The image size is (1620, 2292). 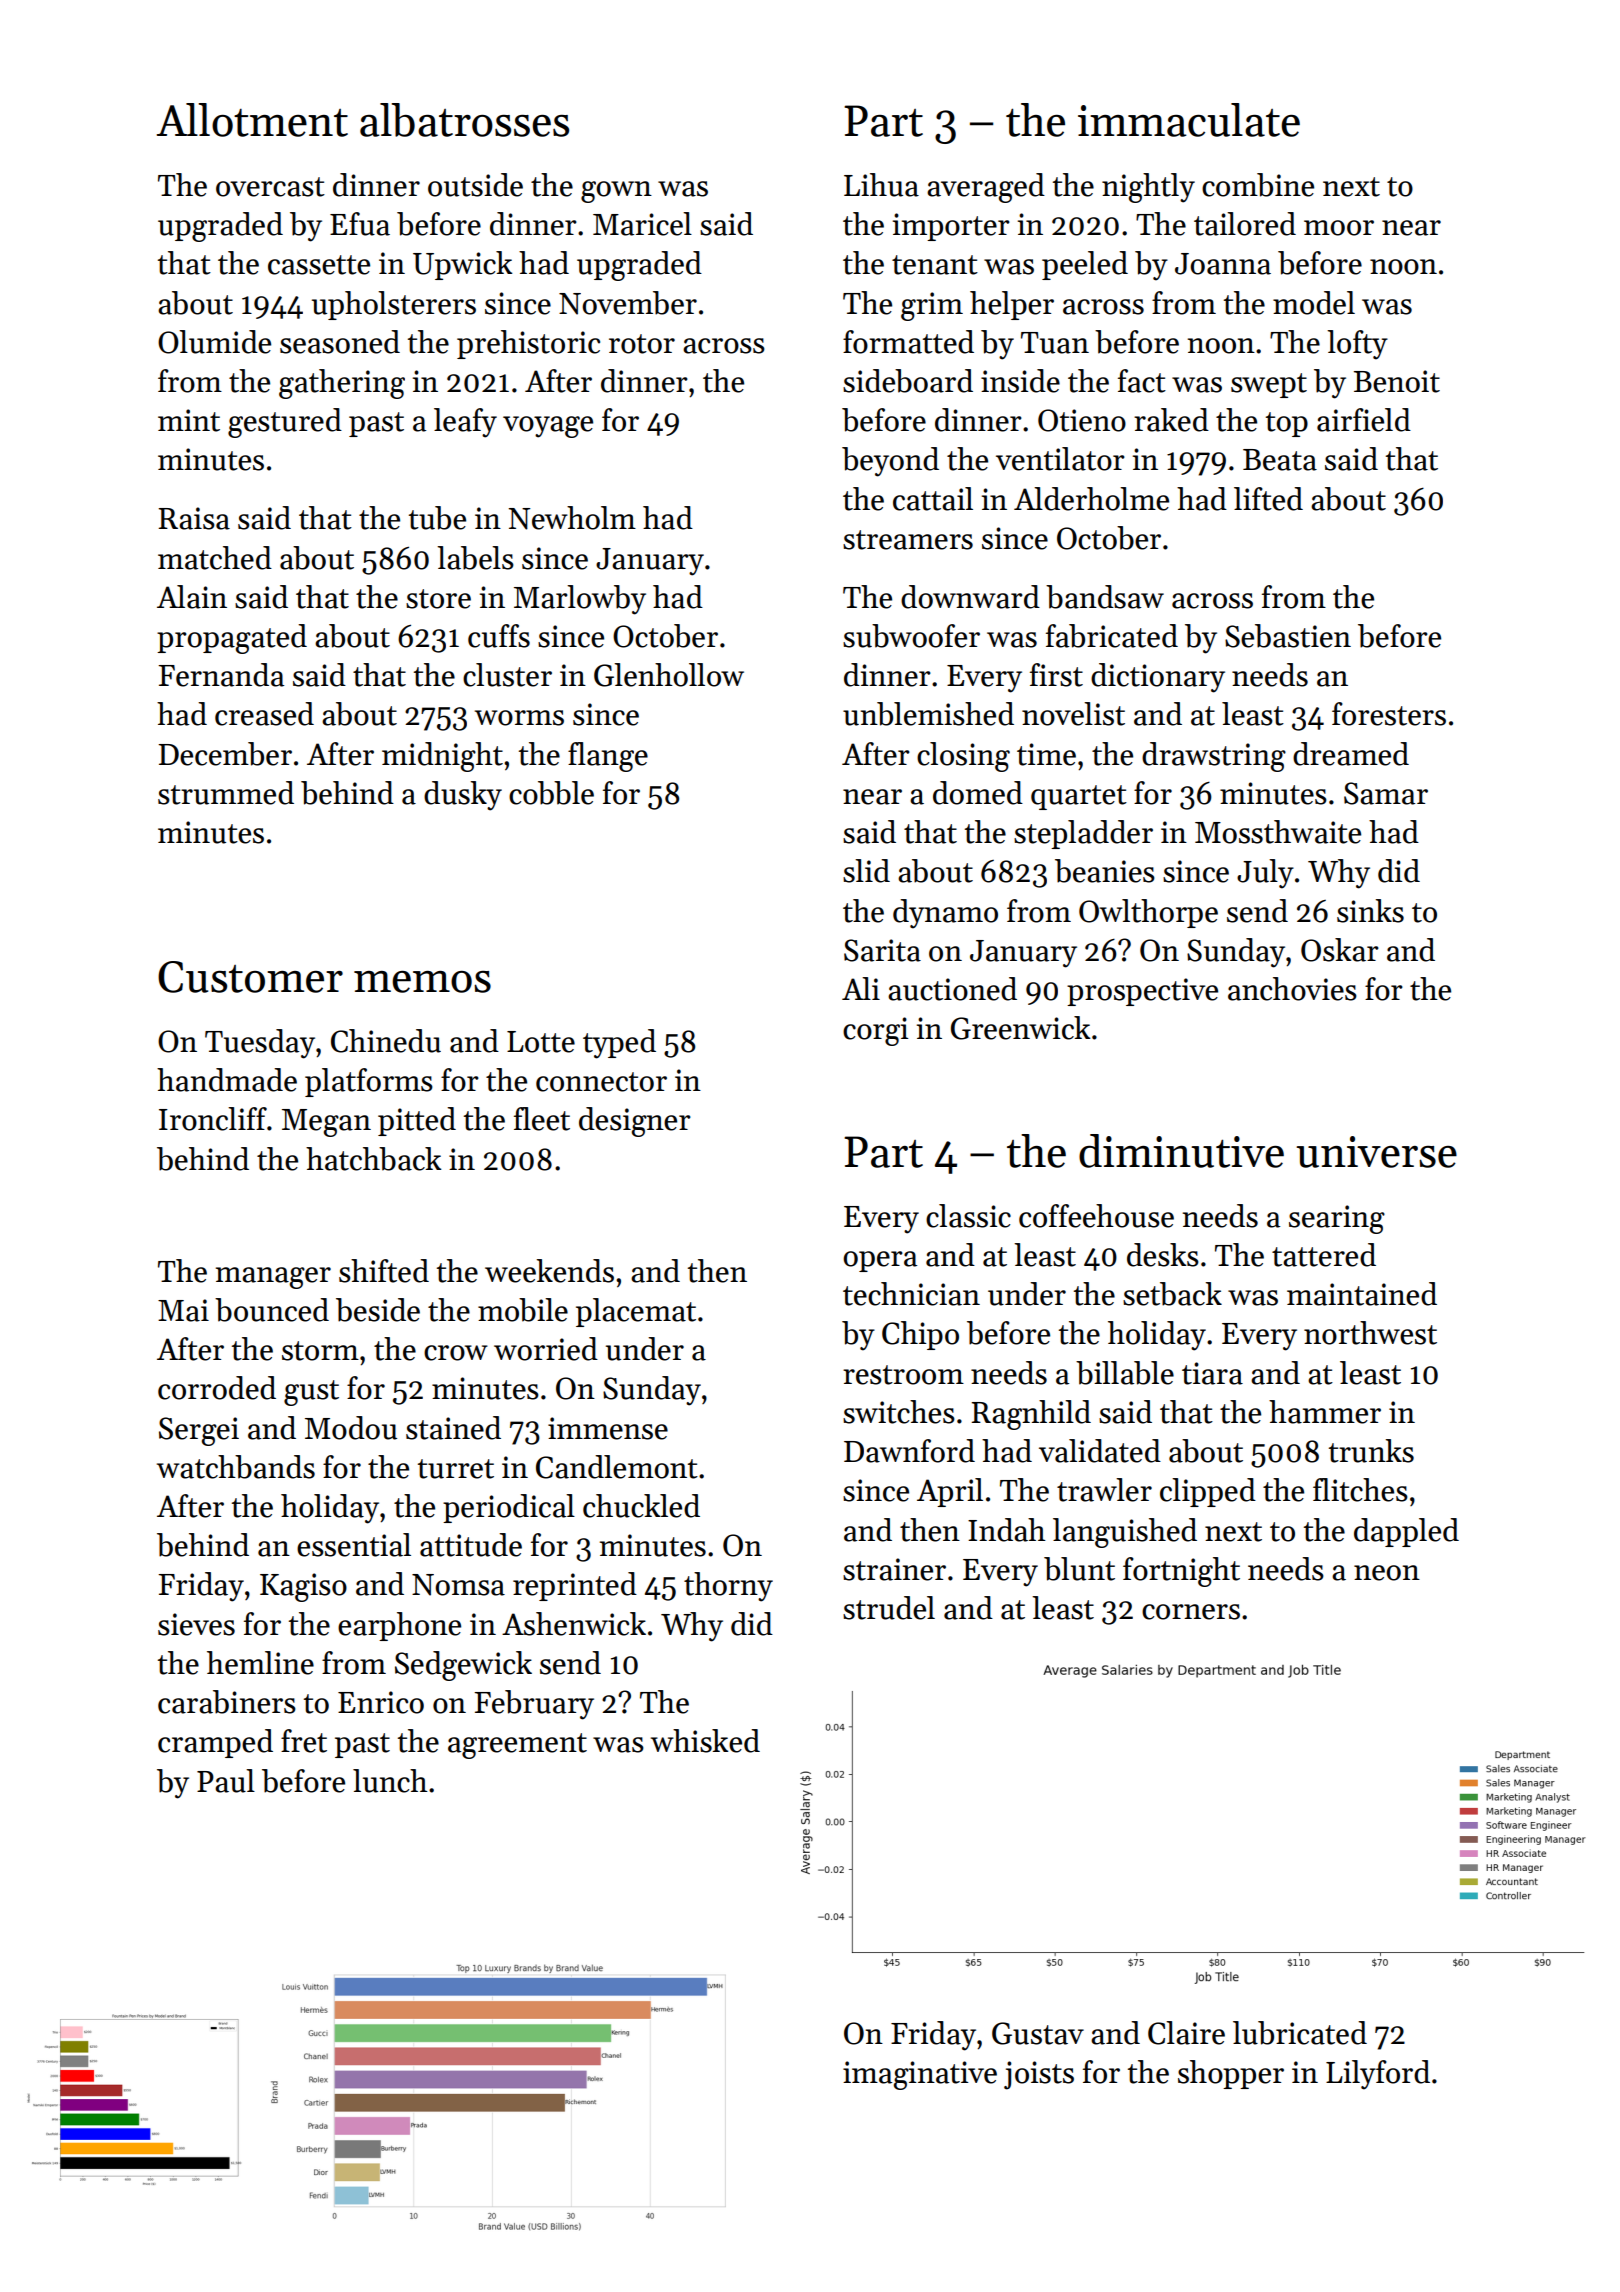 I want to click on clipped, so click(x=1208, y=1492).
